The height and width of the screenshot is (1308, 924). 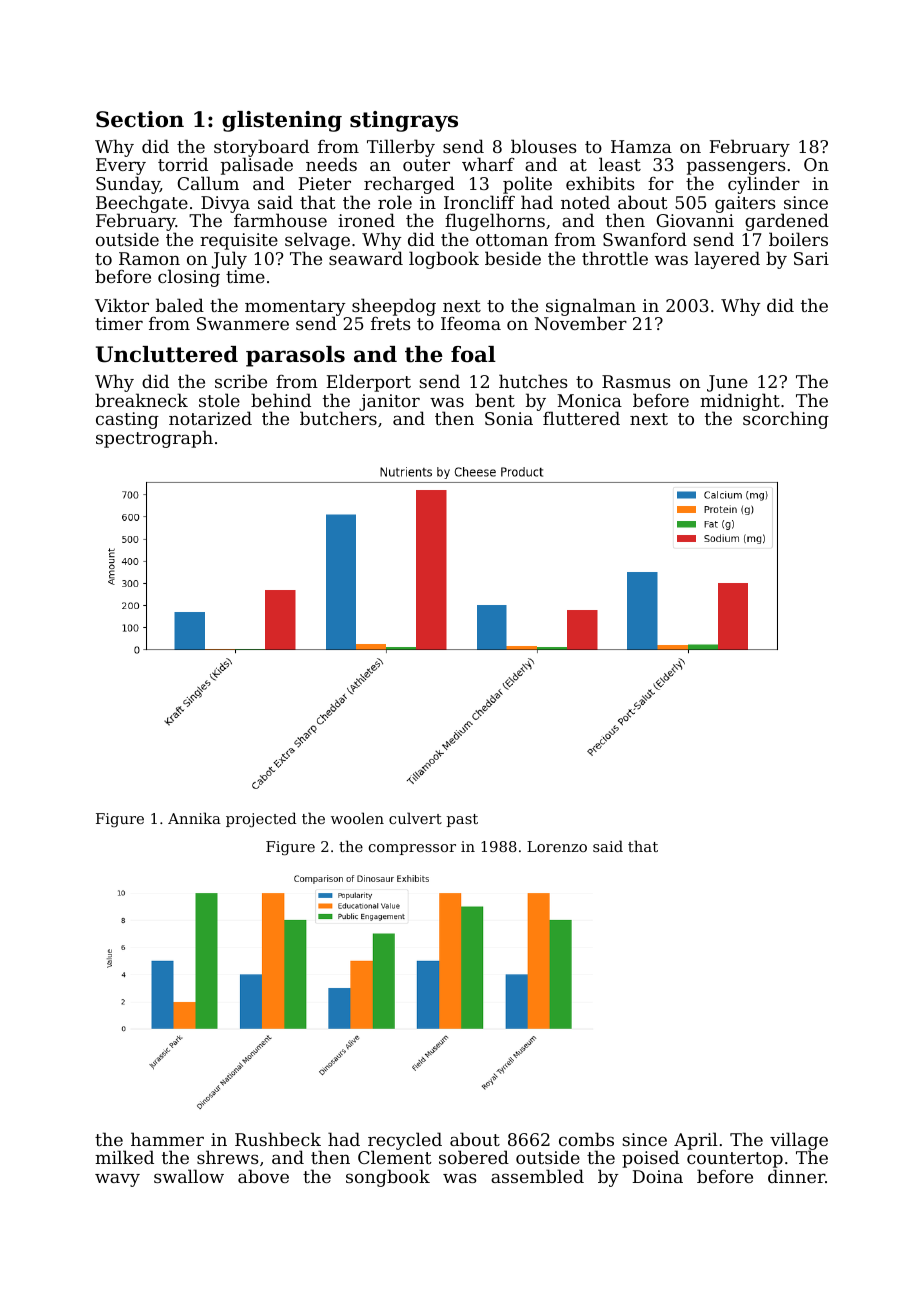 I want to click on Every, so click(x=121, y=166).
